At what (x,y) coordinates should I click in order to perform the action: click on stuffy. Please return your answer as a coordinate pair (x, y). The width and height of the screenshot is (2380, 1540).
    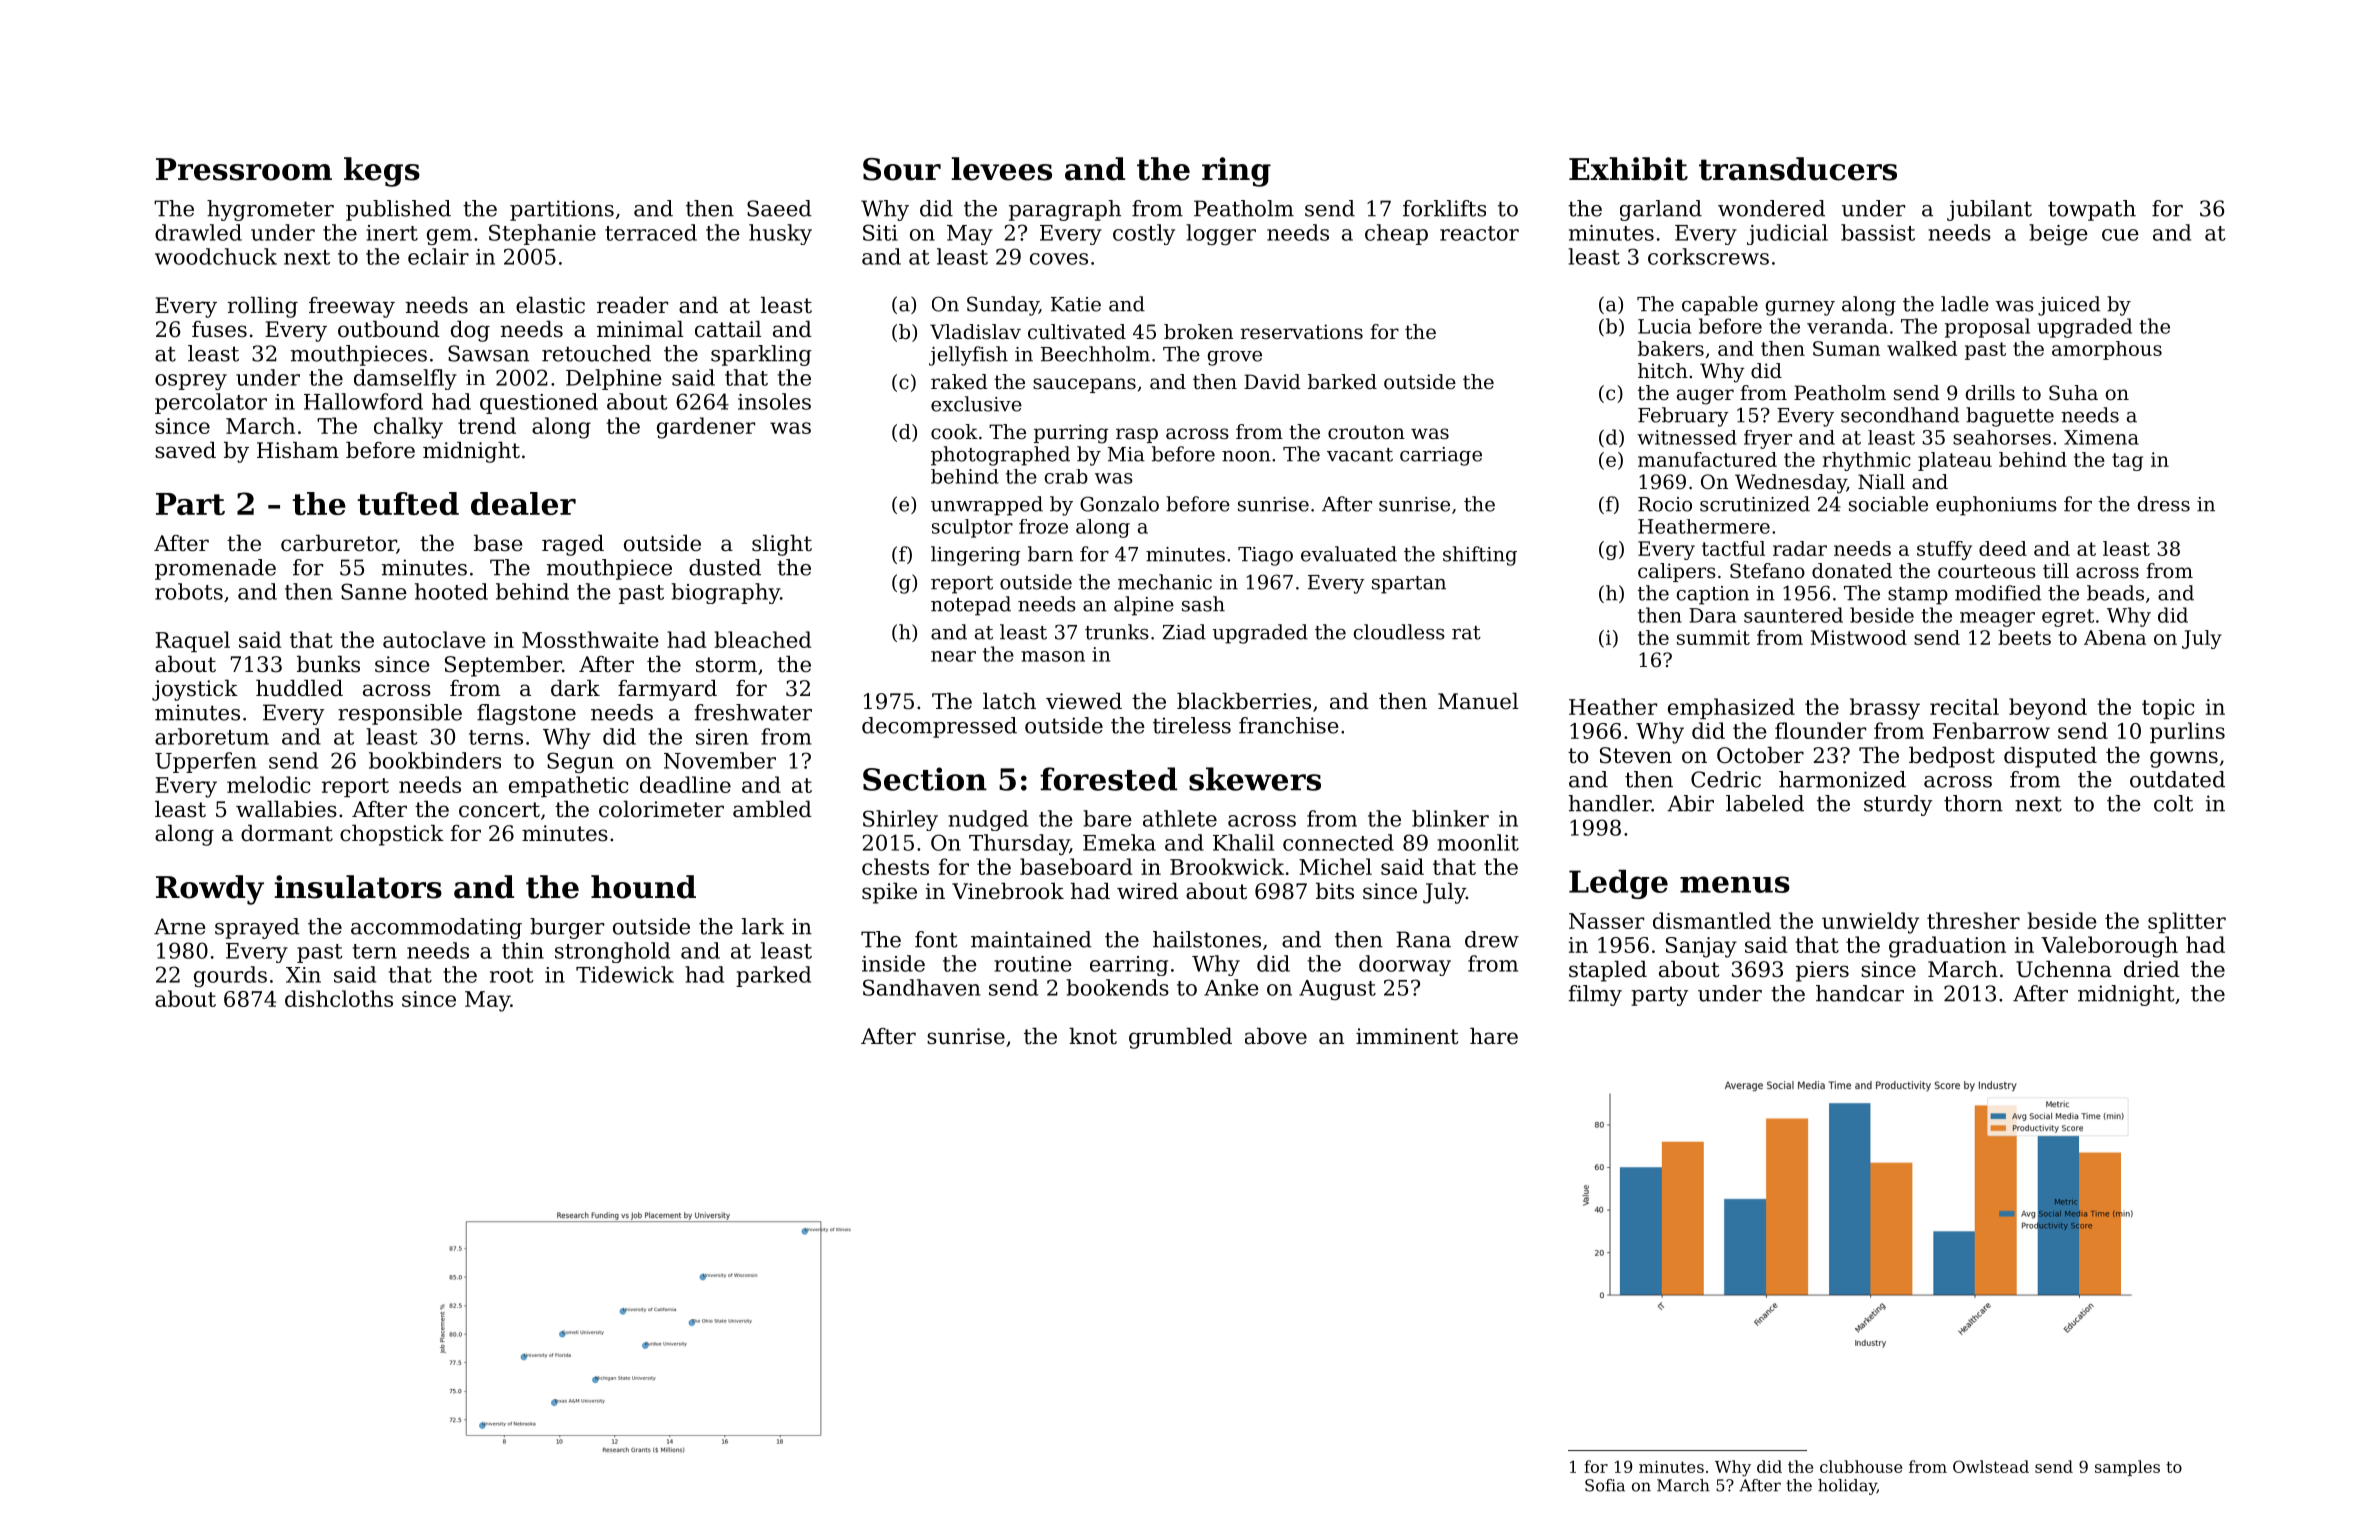
    Looking at the image, I should click on (1944, 550).
